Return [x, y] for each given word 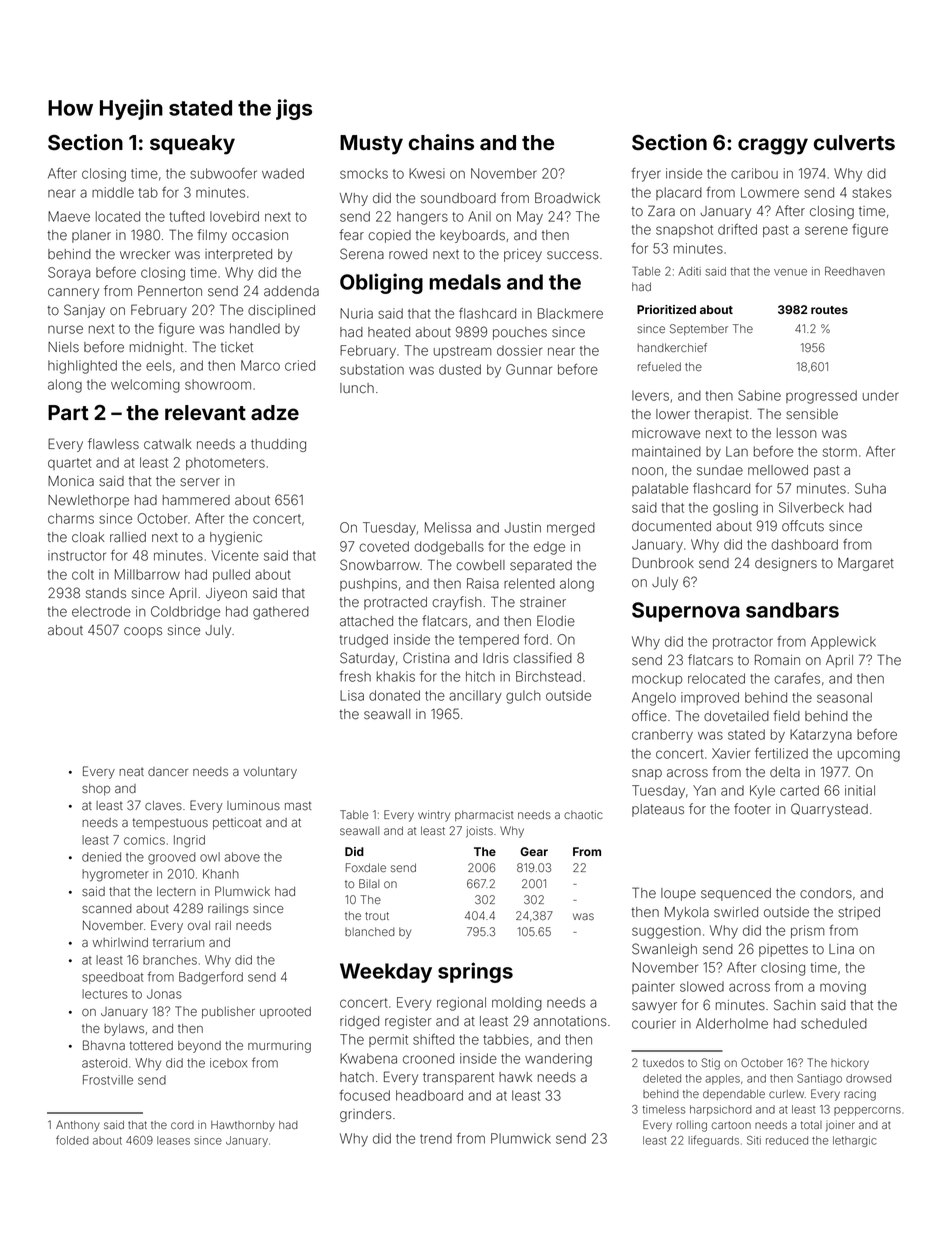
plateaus [658, 810]
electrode [101, 611]
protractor [743, 643]
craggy [773, 146]
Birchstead [548, 676]
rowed [408, 254]
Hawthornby [243, 1126]
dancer [168, 772]
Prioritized [666, 309]
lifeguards [713, 1141]
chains [441, 142]
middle [113, 192]
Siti [754, 1140]
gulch [523, 697]
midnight [156, 348]
